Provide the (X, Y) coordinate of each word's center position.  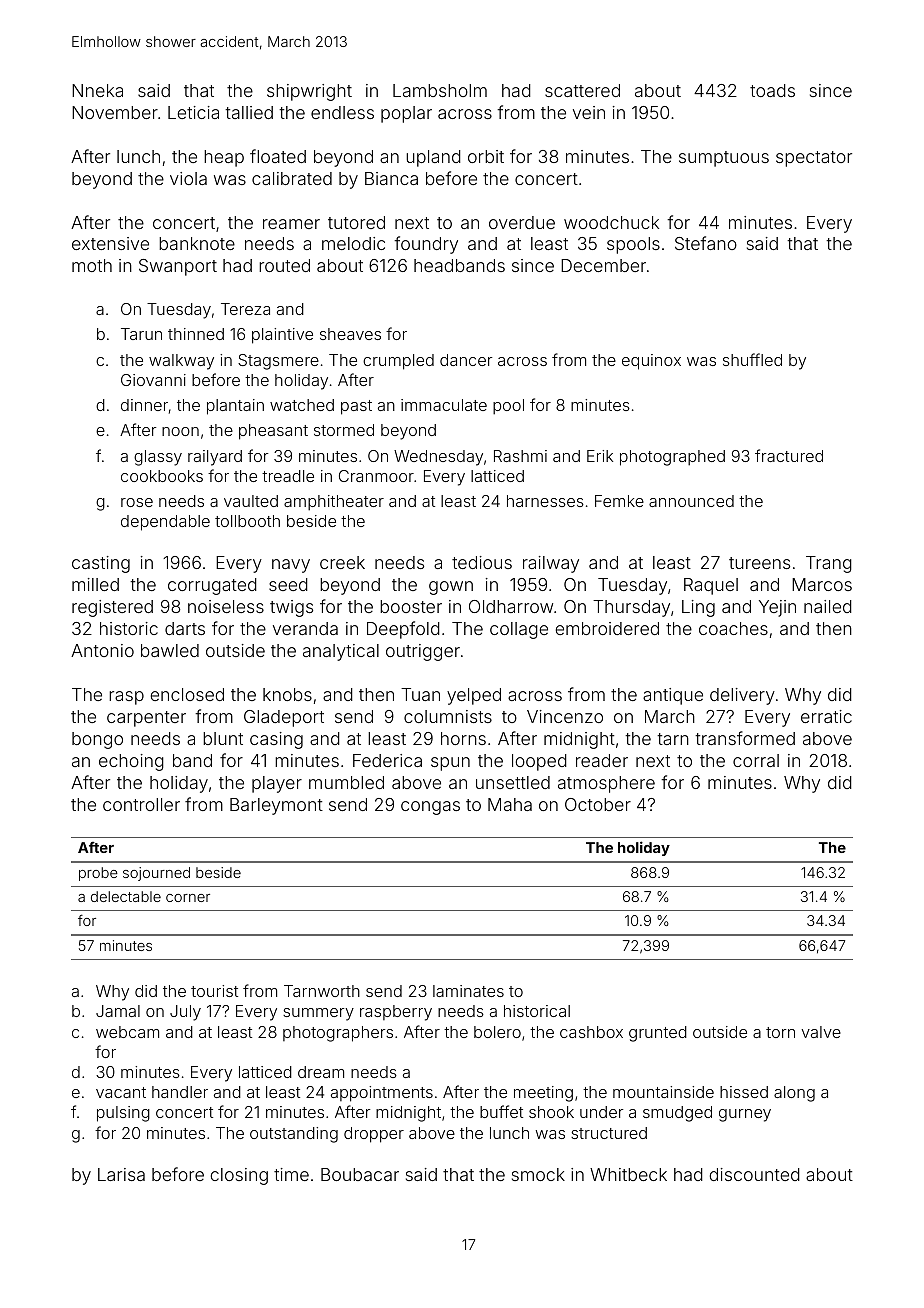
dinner (144, 405)
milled (95, 584)
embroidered (607, 628)
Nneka (97, 90)
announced (691, 501)
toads (772, 90)
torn (780, 1032)
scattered (582, 90)
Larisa (121, 1174)
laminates (468, 991)
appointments (382, 1094)
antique (673, 696)
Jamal (118, 1011)
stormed (344, 430)
